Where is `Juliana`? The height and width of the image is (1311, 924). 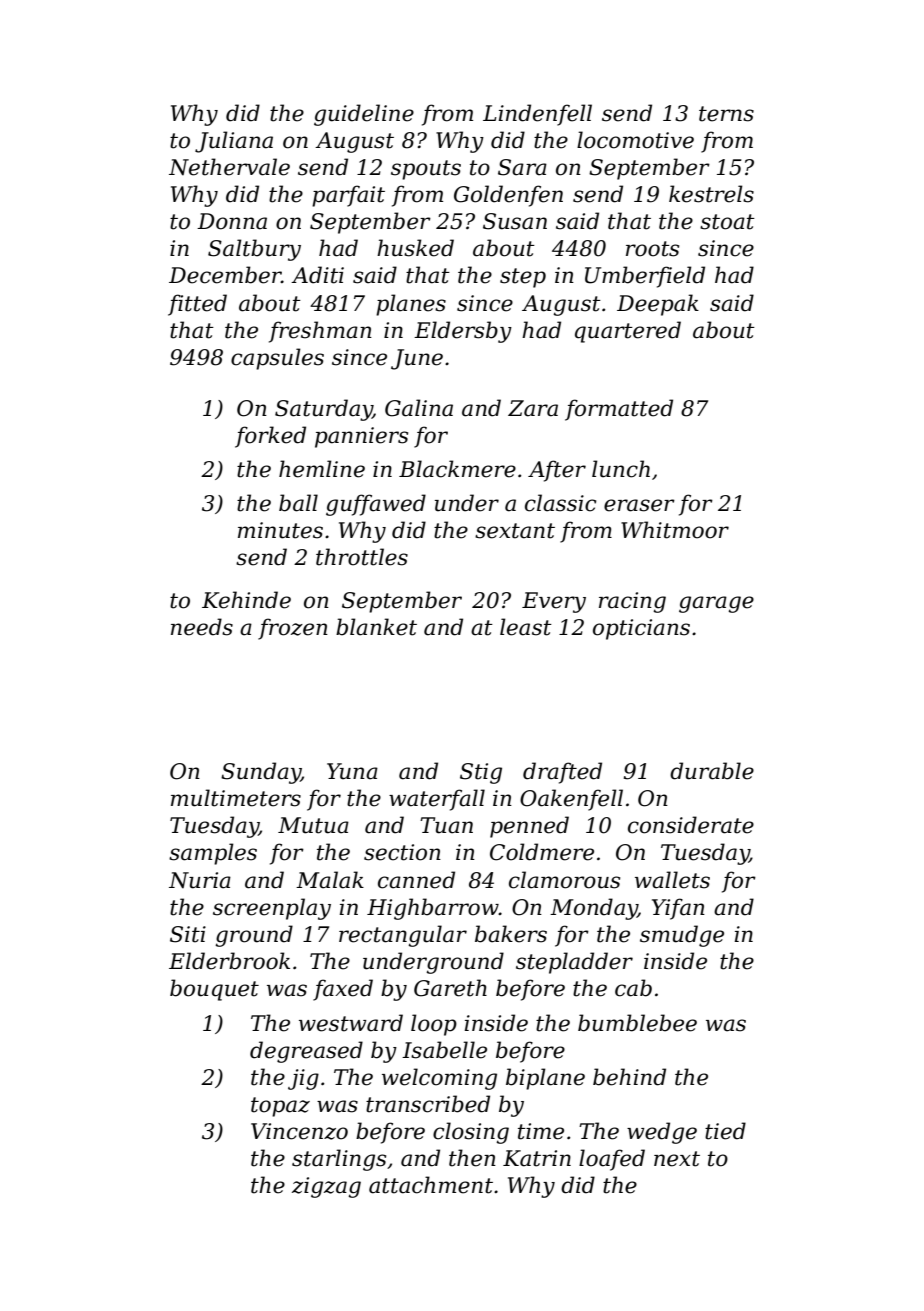
Juliana is located at coordinates (234, 142).
